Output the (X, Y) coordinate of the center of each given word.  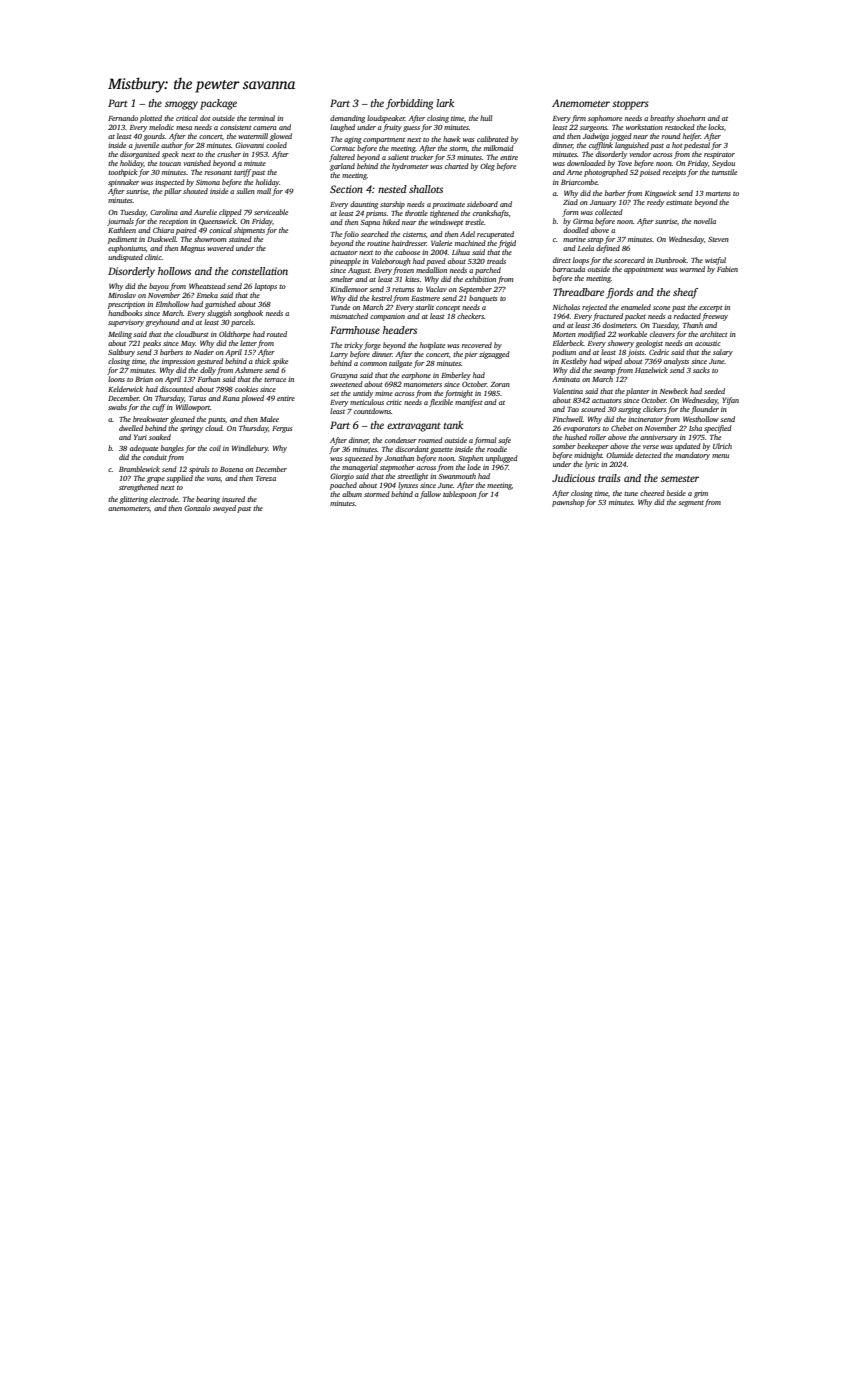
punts (216, 421)
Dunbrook (671, 260)
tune (631, 494)
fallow (430, 495)
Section (346, 189)
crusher (229, 154)
